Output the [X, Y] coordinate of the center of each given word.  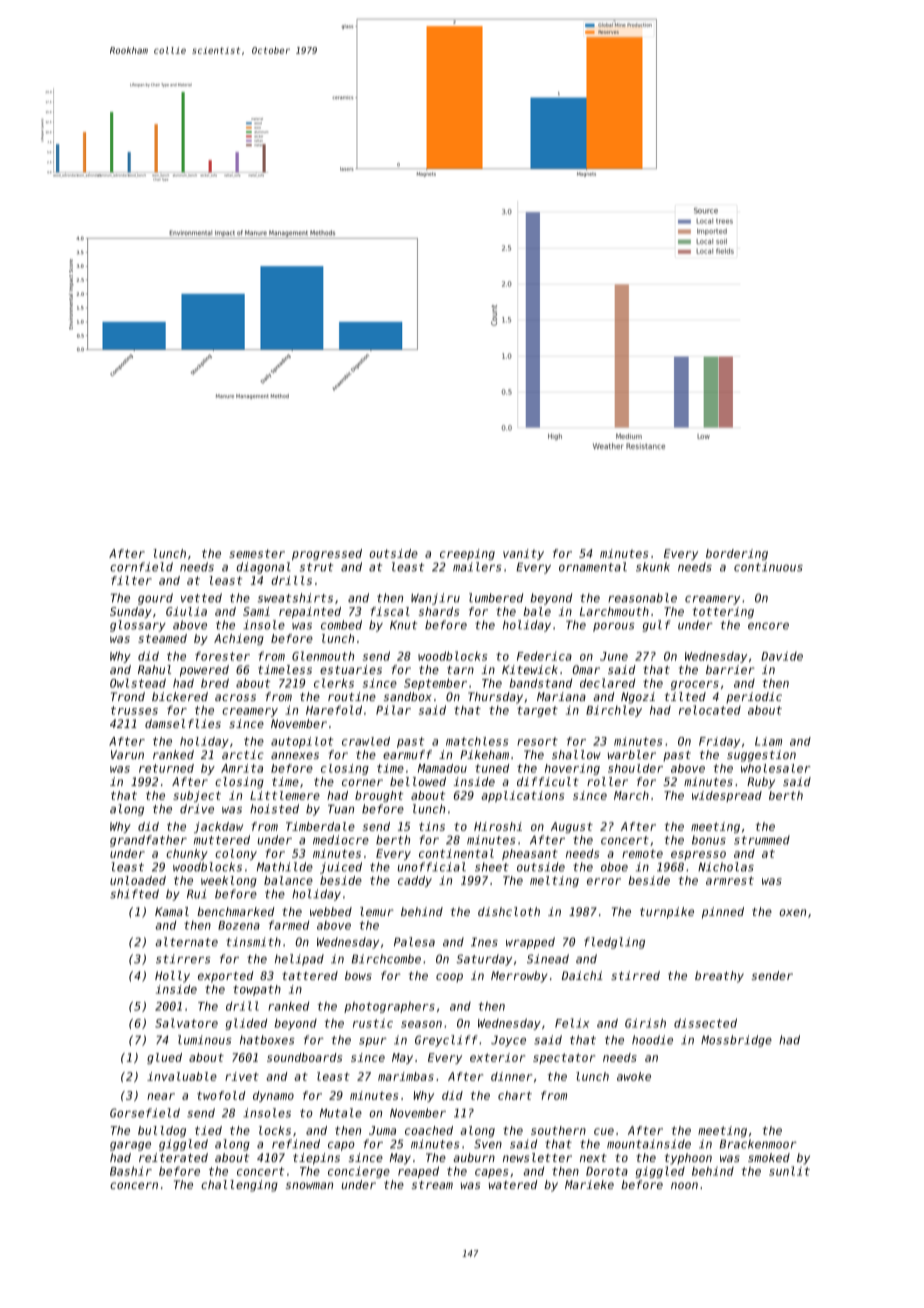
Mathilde [285, 867]
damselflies [183, 723]
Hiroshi [498, 826]
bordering [737, 554]
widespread [727, 796]
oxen [792, 912]
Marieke [589, 1184]
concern [134, 1185]
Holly [172, 977]
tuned [492, 768]
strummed [762, 840]
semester [257, 553]
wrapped [530, 943]
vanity [523, 554]
